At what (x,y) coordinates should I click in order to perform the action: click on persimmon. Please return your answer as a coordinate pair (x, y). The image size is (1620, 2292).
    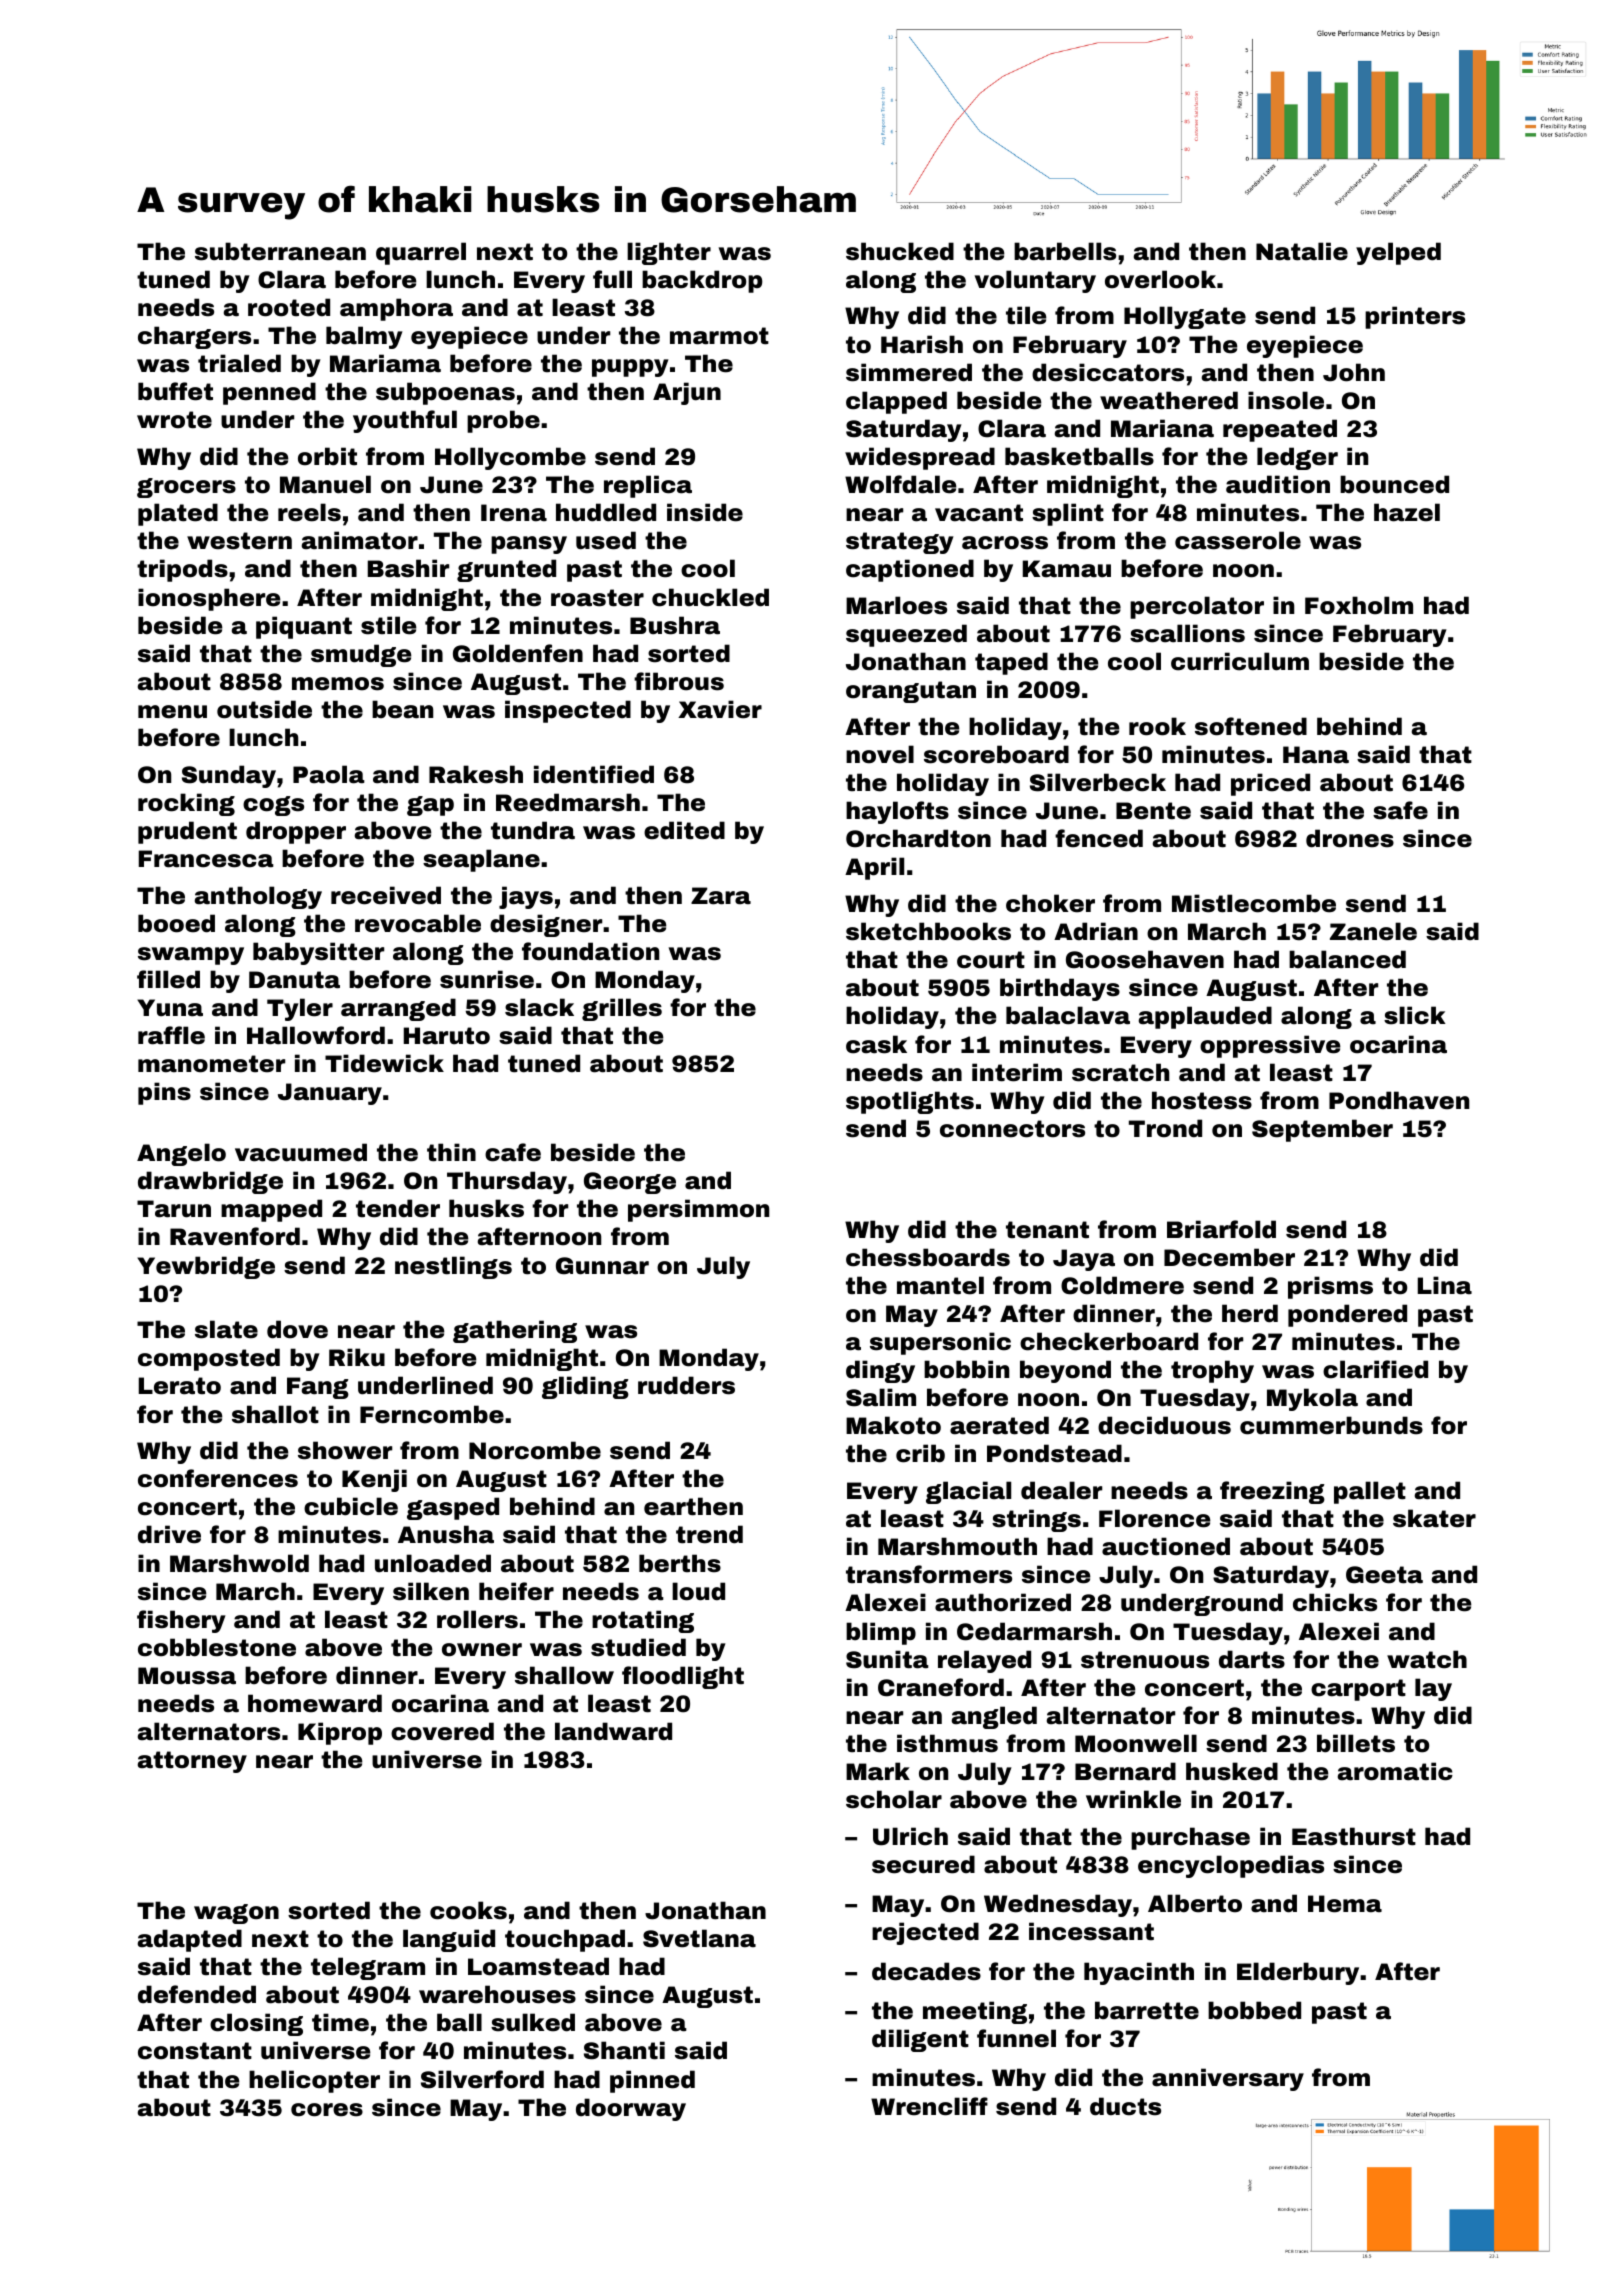
    Looking at the image, I should click on (698, 1210).
